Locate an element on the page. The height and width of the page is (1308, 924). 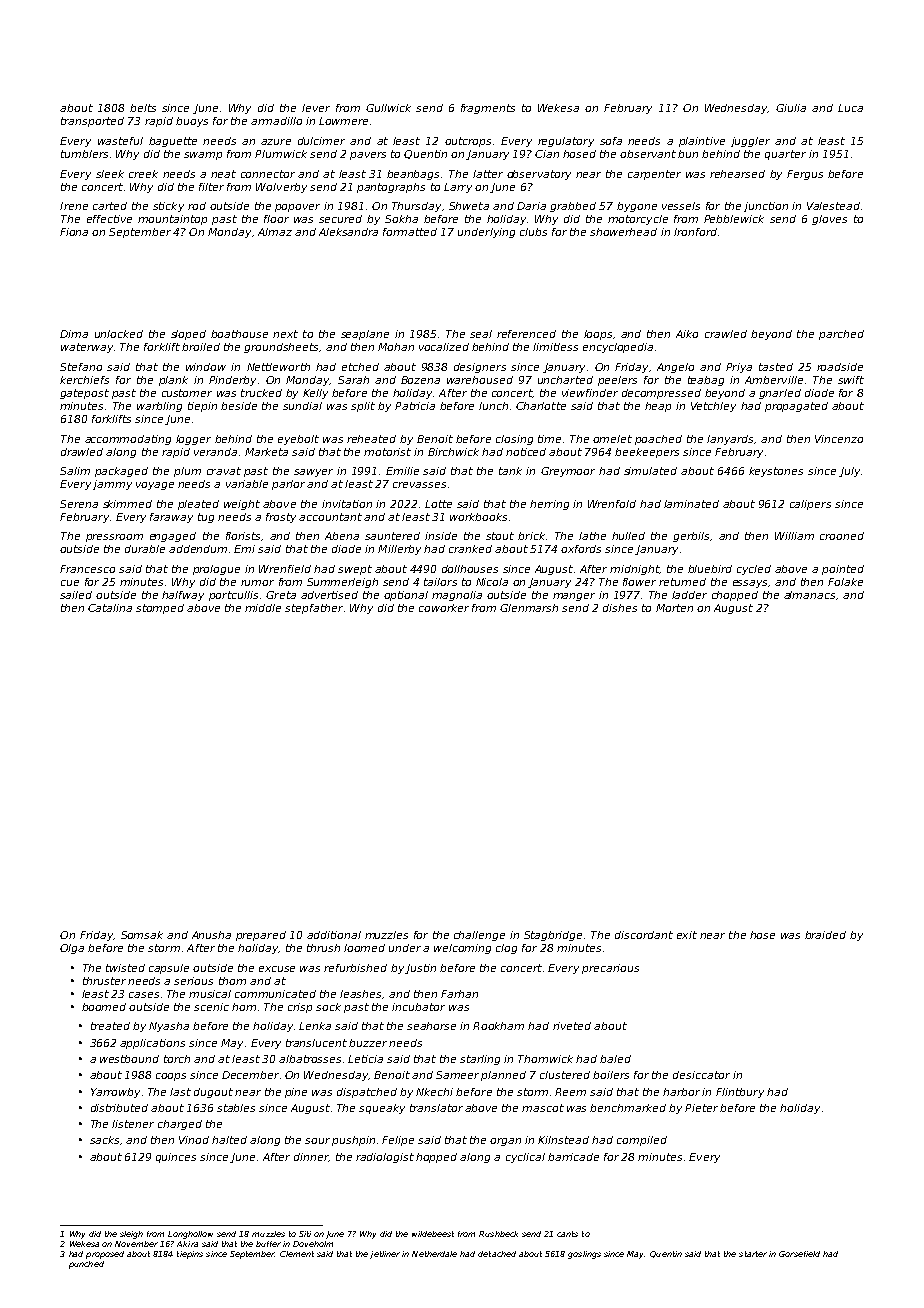
Luca is located at coordinates (850, 108).
